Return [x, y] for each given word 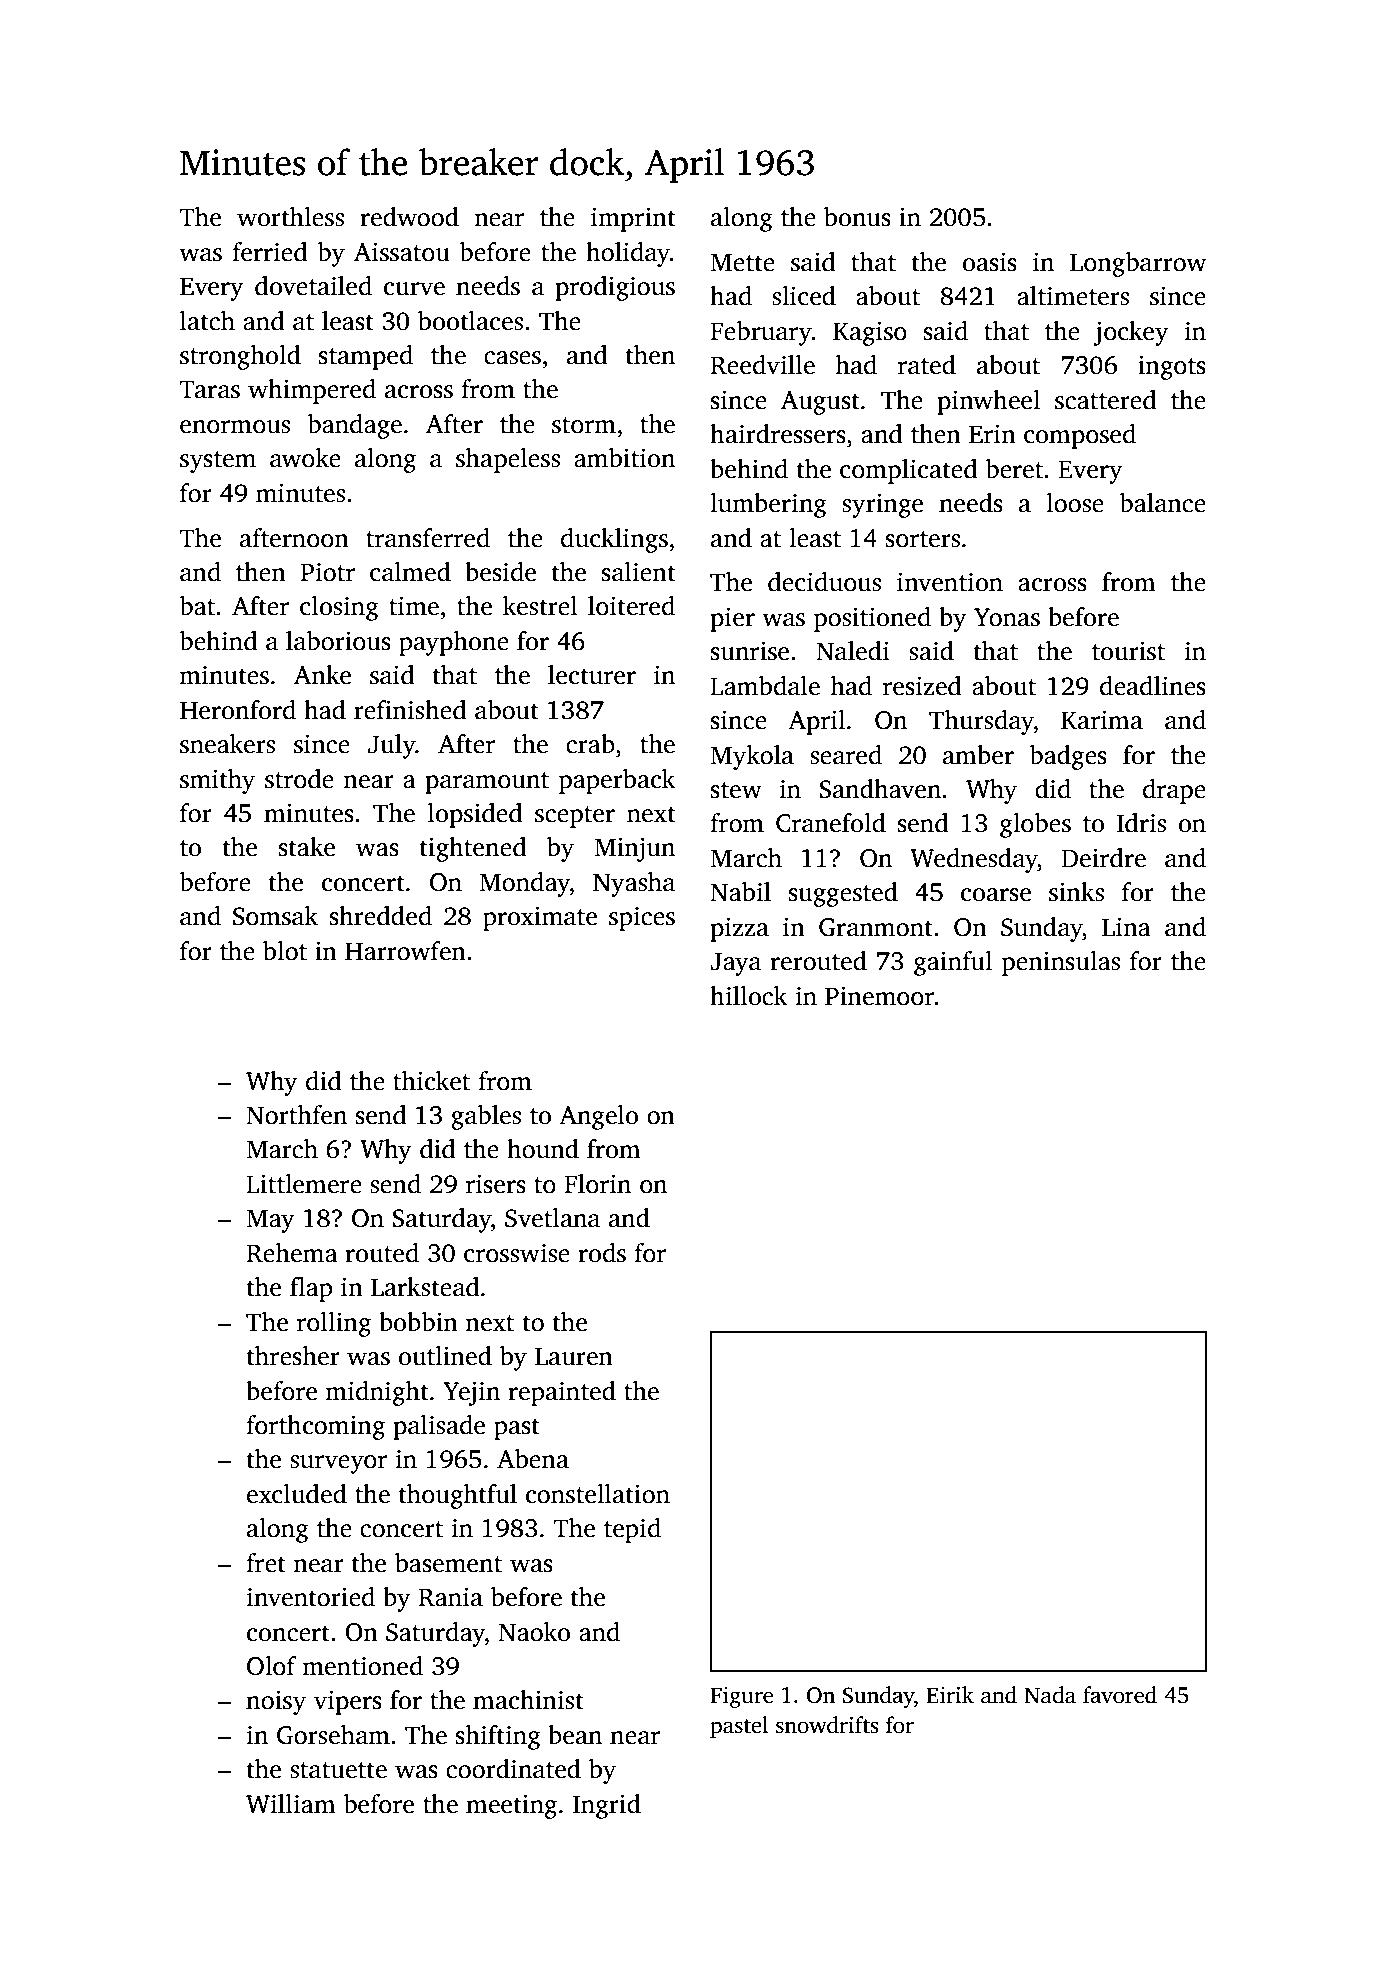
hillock [748, 996]
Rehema [292, 1253]
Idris [1141, 823]
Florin [597, 1184]
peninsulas [1061, 963]
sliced [804, 296]
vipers [348, 1702]
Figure [741, 1697]
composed [1080, 436]
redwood [409, 217]
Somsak [275, 916]
